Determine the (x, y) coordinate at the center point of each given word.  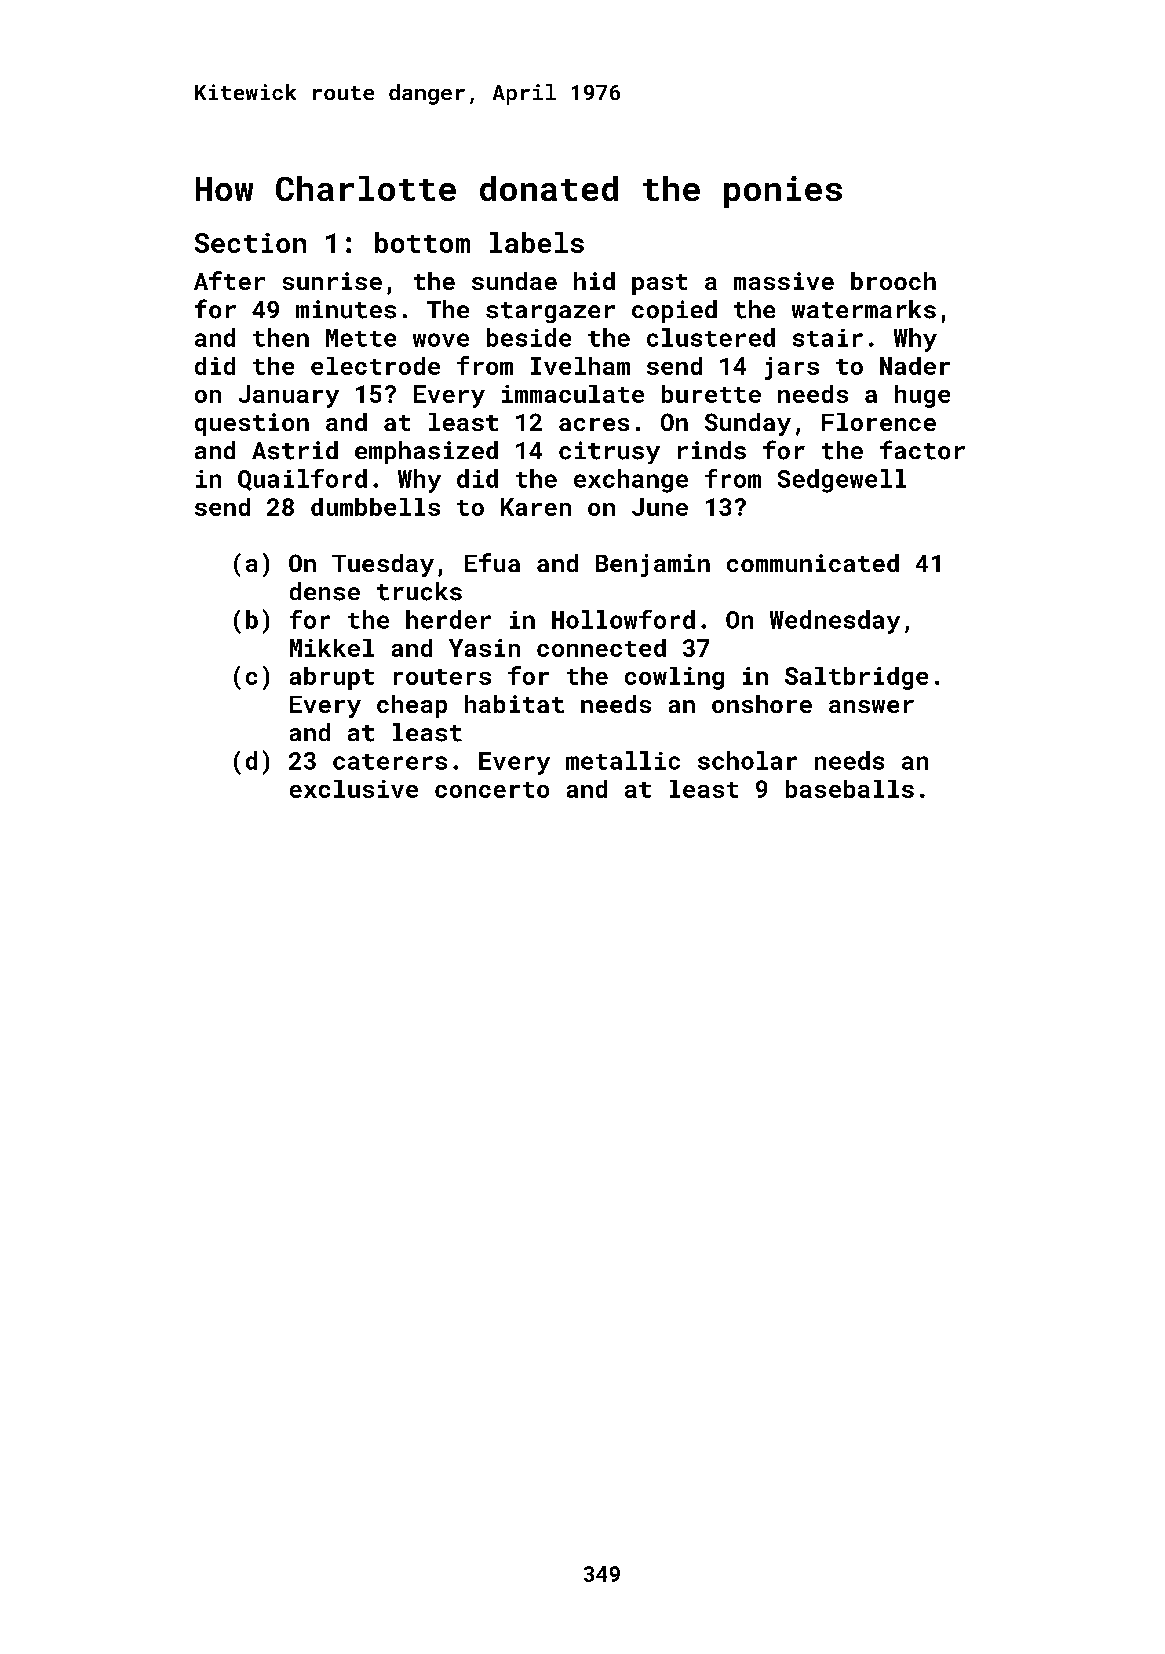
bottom (422, 242)
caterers (390, 762)
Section (250, 243)
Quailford (302, 480)
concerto (492, 790)
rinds (712, 450)
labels (537, 242)
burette (711, 394)
